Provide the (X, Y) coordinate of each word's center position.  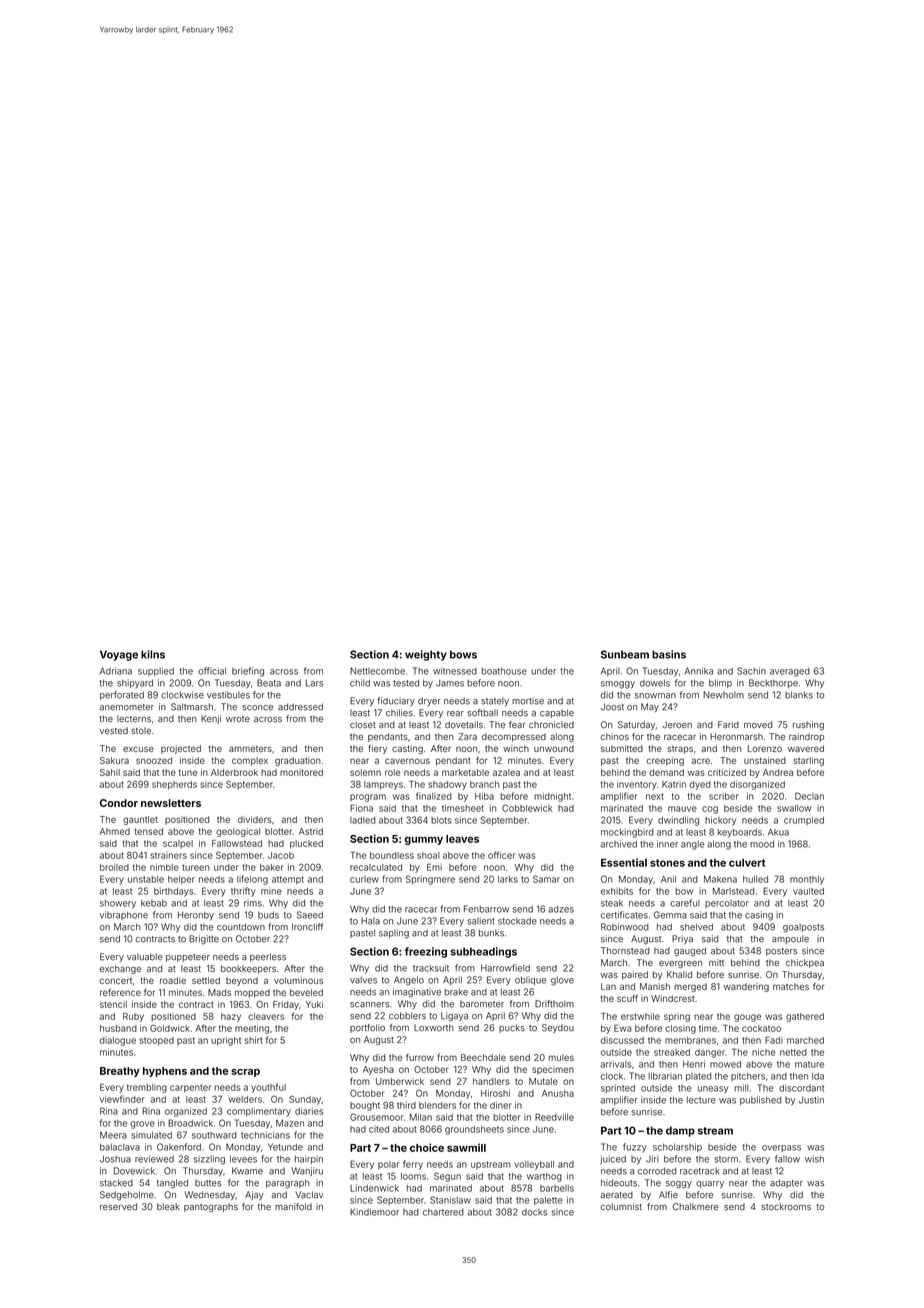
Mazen (290, 1123)
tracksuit (431, 968)
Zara (468, 736)
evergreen (680, 964)
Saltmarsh (192, 707)
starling (808, 761)
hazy (231, 1017)
